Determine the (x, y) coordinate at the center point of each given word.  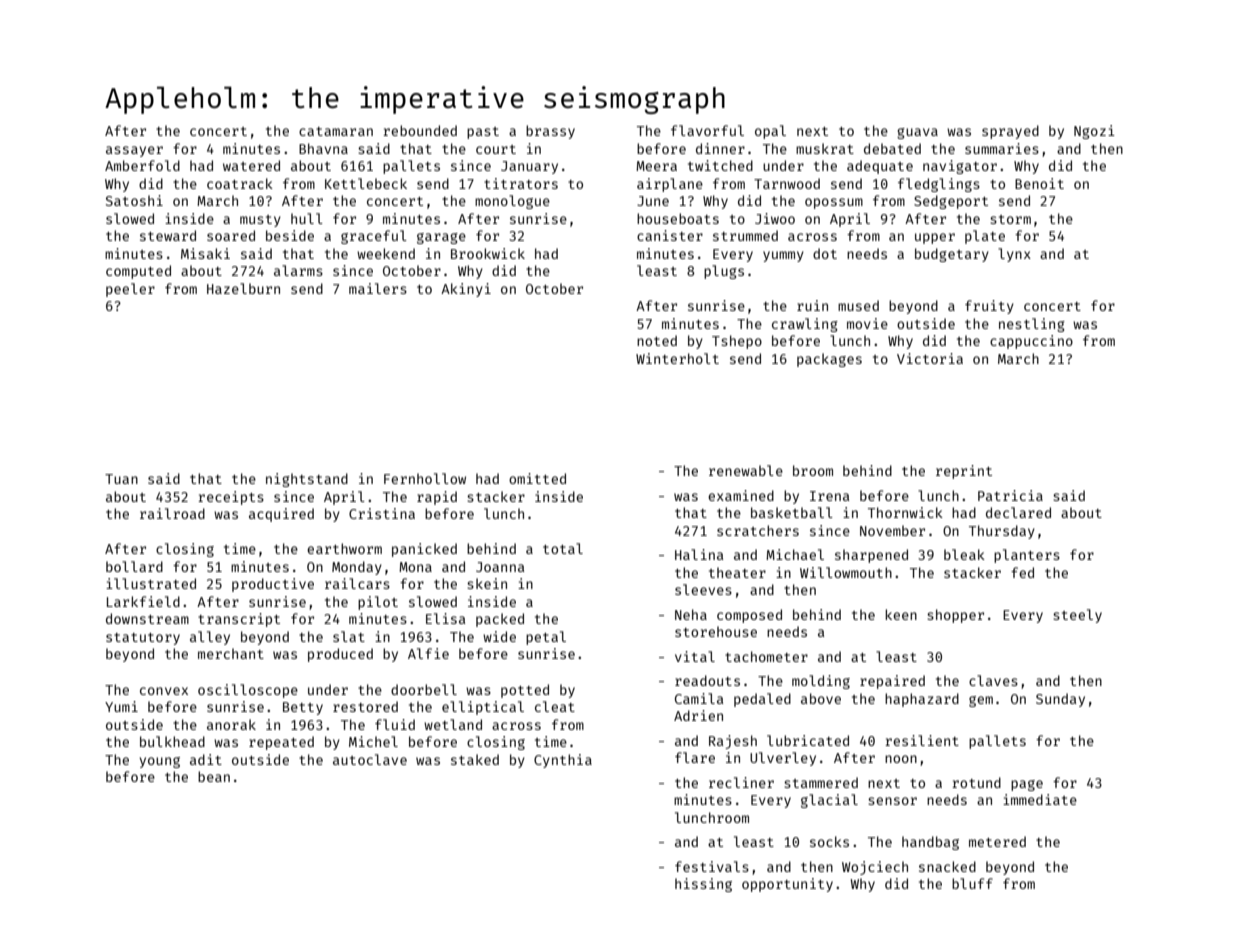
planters (1027, 556)
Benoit (1039, 183)
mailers (378, 288)
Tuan (121, 479)
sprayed (1010, 132)
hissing (703, 885)
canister (670, 235)
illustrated (151, 583)
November (892, 530)
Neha (691, 614)
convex (164, 691)
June (653, 201)
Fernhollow (425, 478)
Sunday (1060, 700)
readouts (707, 680)
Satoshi (134, 200)
